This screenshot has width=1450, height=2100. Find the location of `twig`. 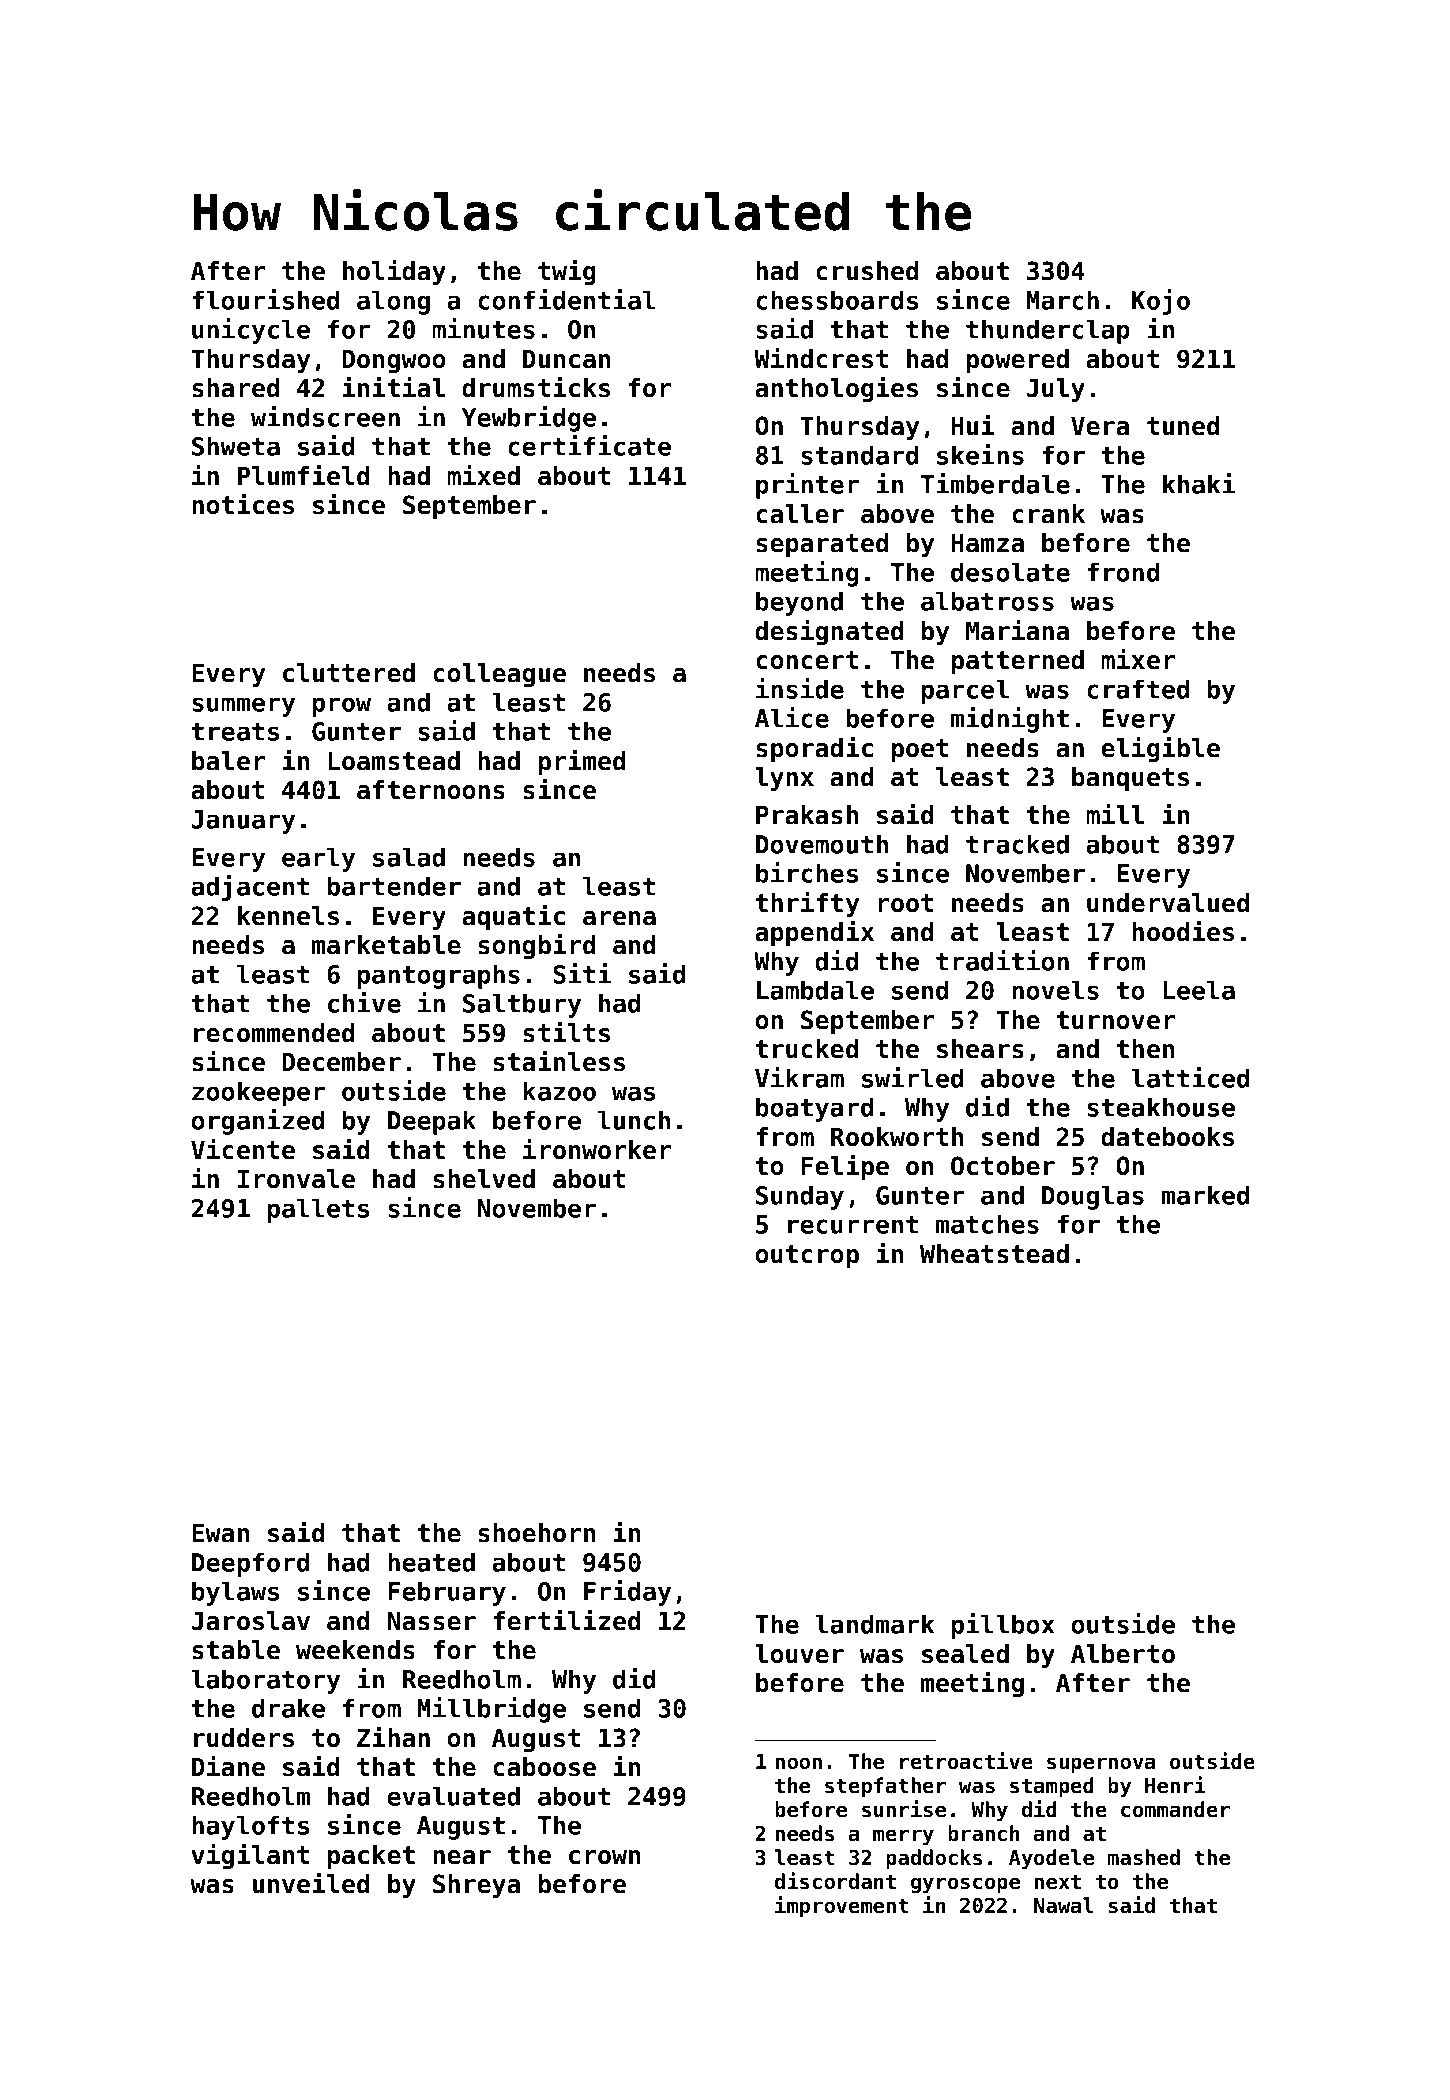

twig is located at coordinates (567, 272).
